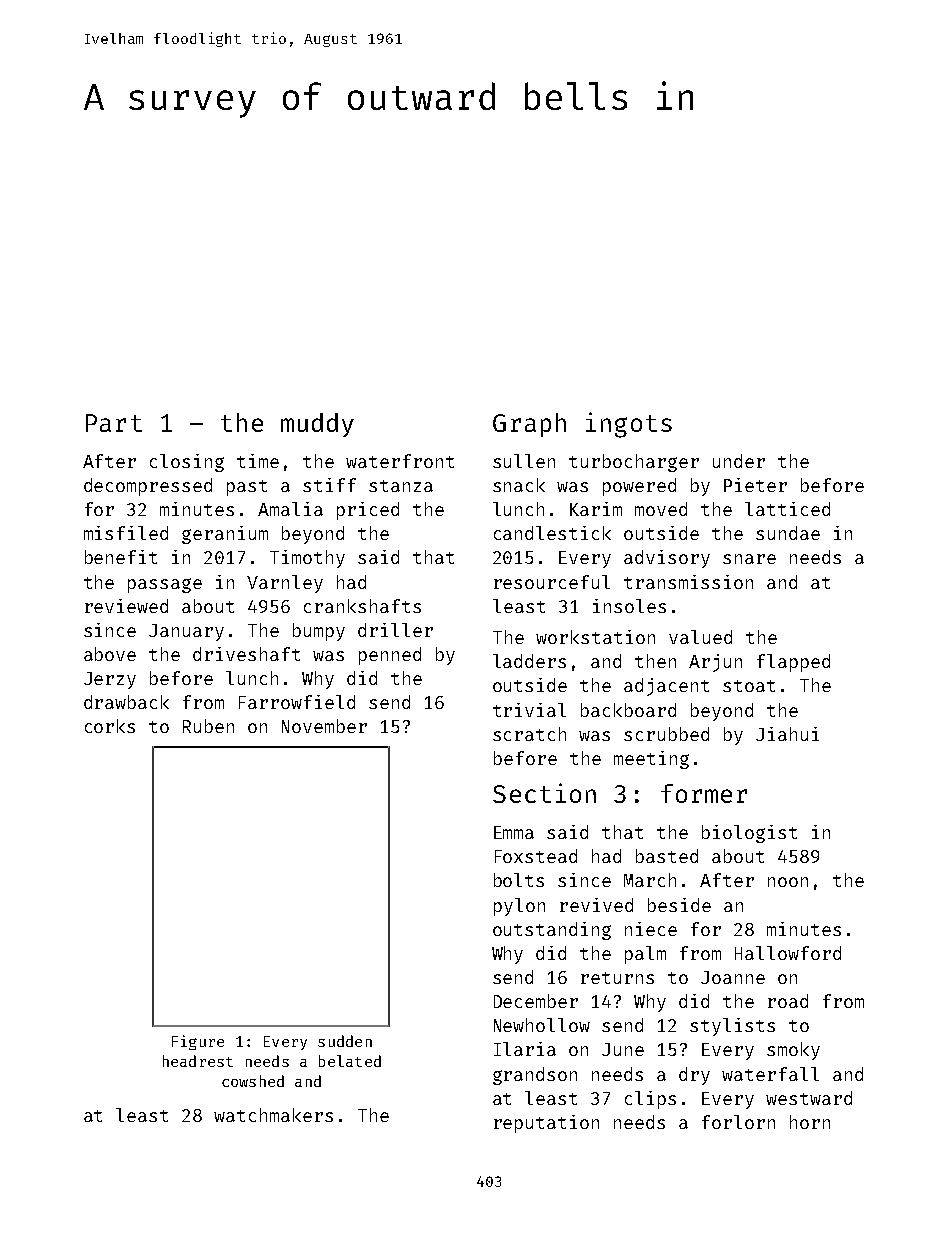 The height and width of the screenshot is (1233, 952). I want to click on resourceful, so click(552, 582).
